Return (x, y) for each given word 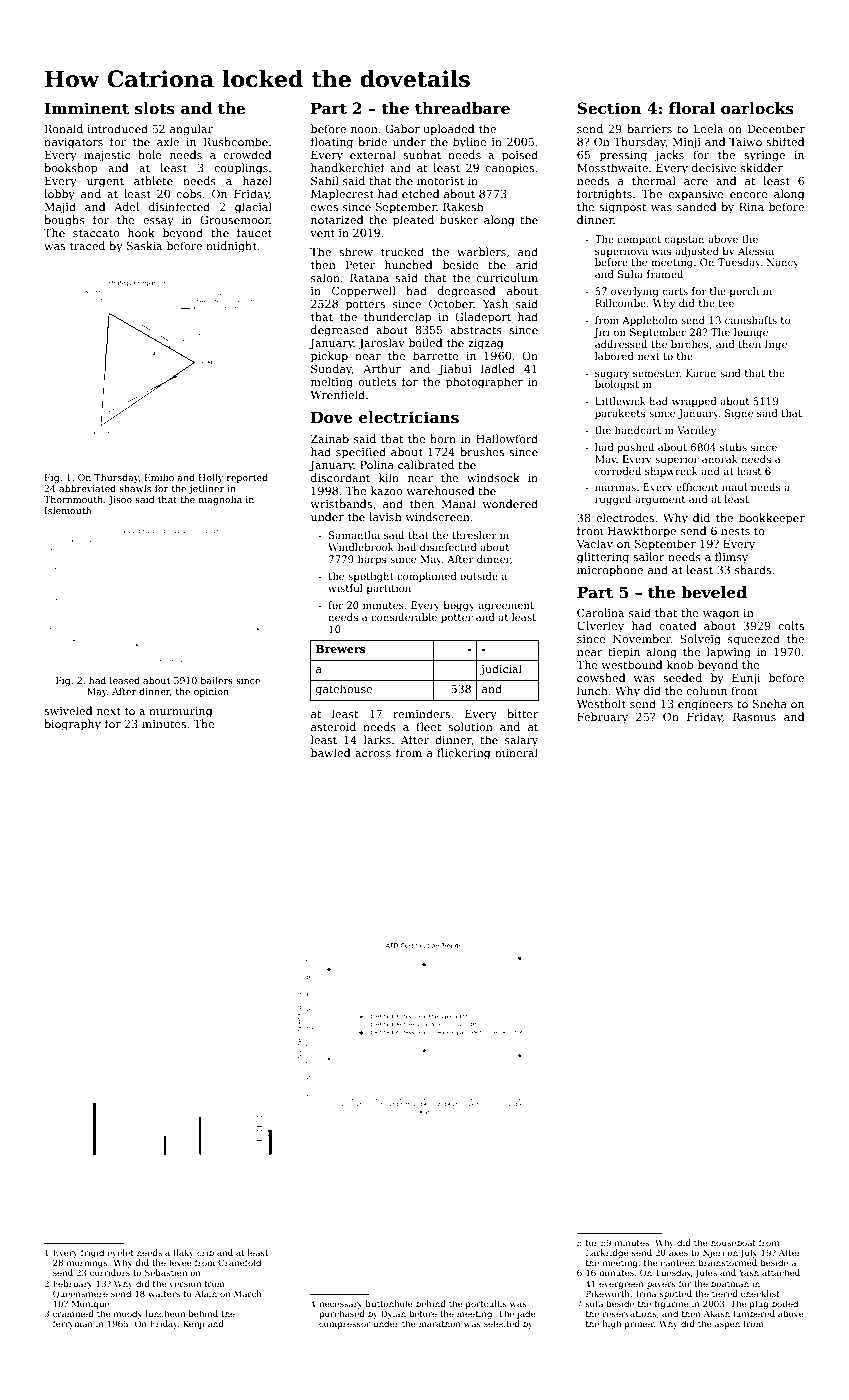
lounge (751, 333)
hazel (257, 180)
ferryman (73, 1324)
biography (72, 725)
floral (692, 108)
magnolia (220, 500)
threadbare (462, 108)
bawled (331, 752)
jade (526, 1314)
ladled (498, 368)
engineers (705, 705)
